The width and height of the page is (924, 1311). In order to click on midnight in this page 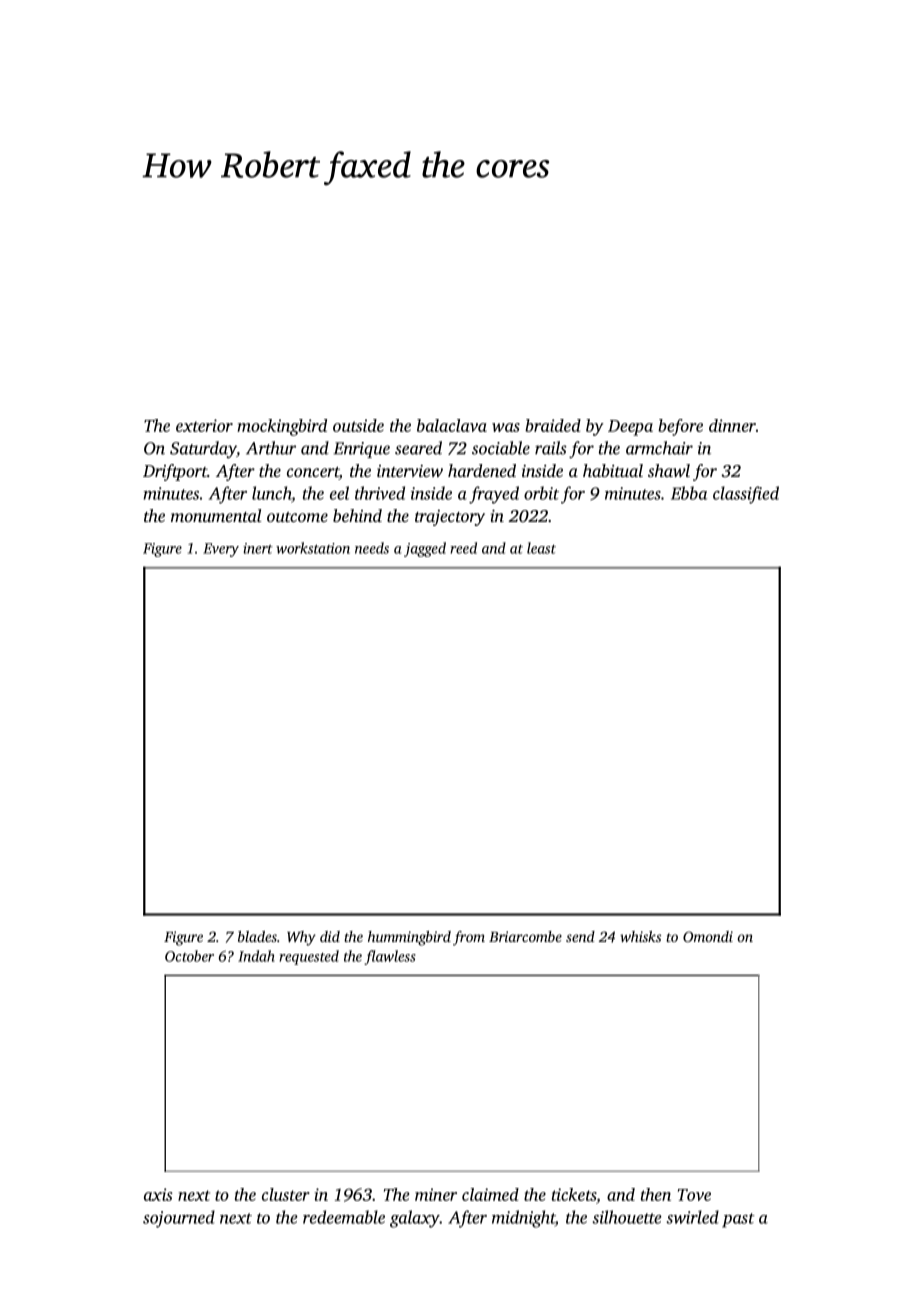, I will do `click(523, 1219)`.
